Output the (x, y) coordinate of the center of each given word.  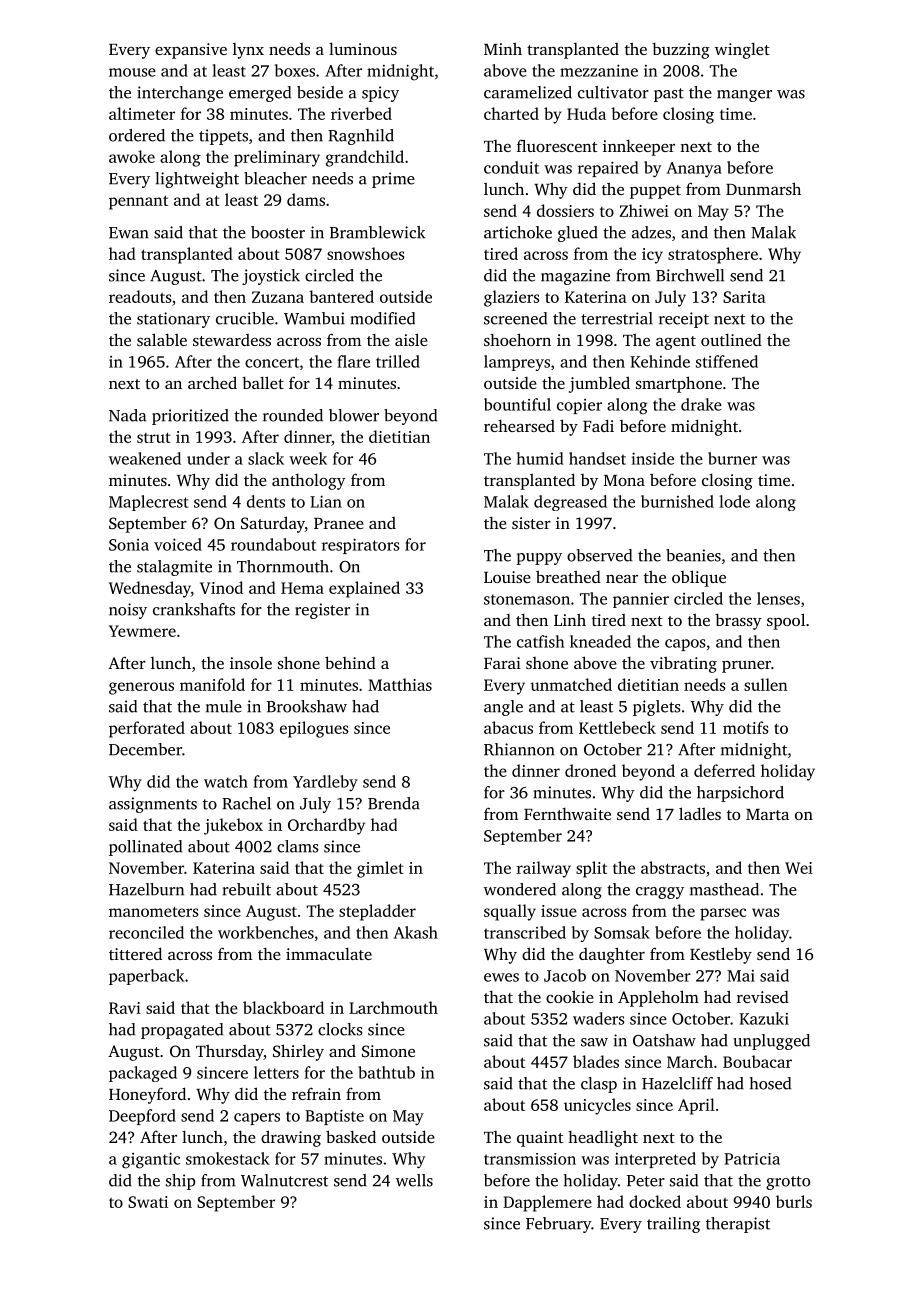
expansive (191, 51)
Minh (503, 48)
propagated (182, 1031)
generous (141, 688)
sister (531, 523)
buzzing (681, 51)
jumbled (599, 384)
